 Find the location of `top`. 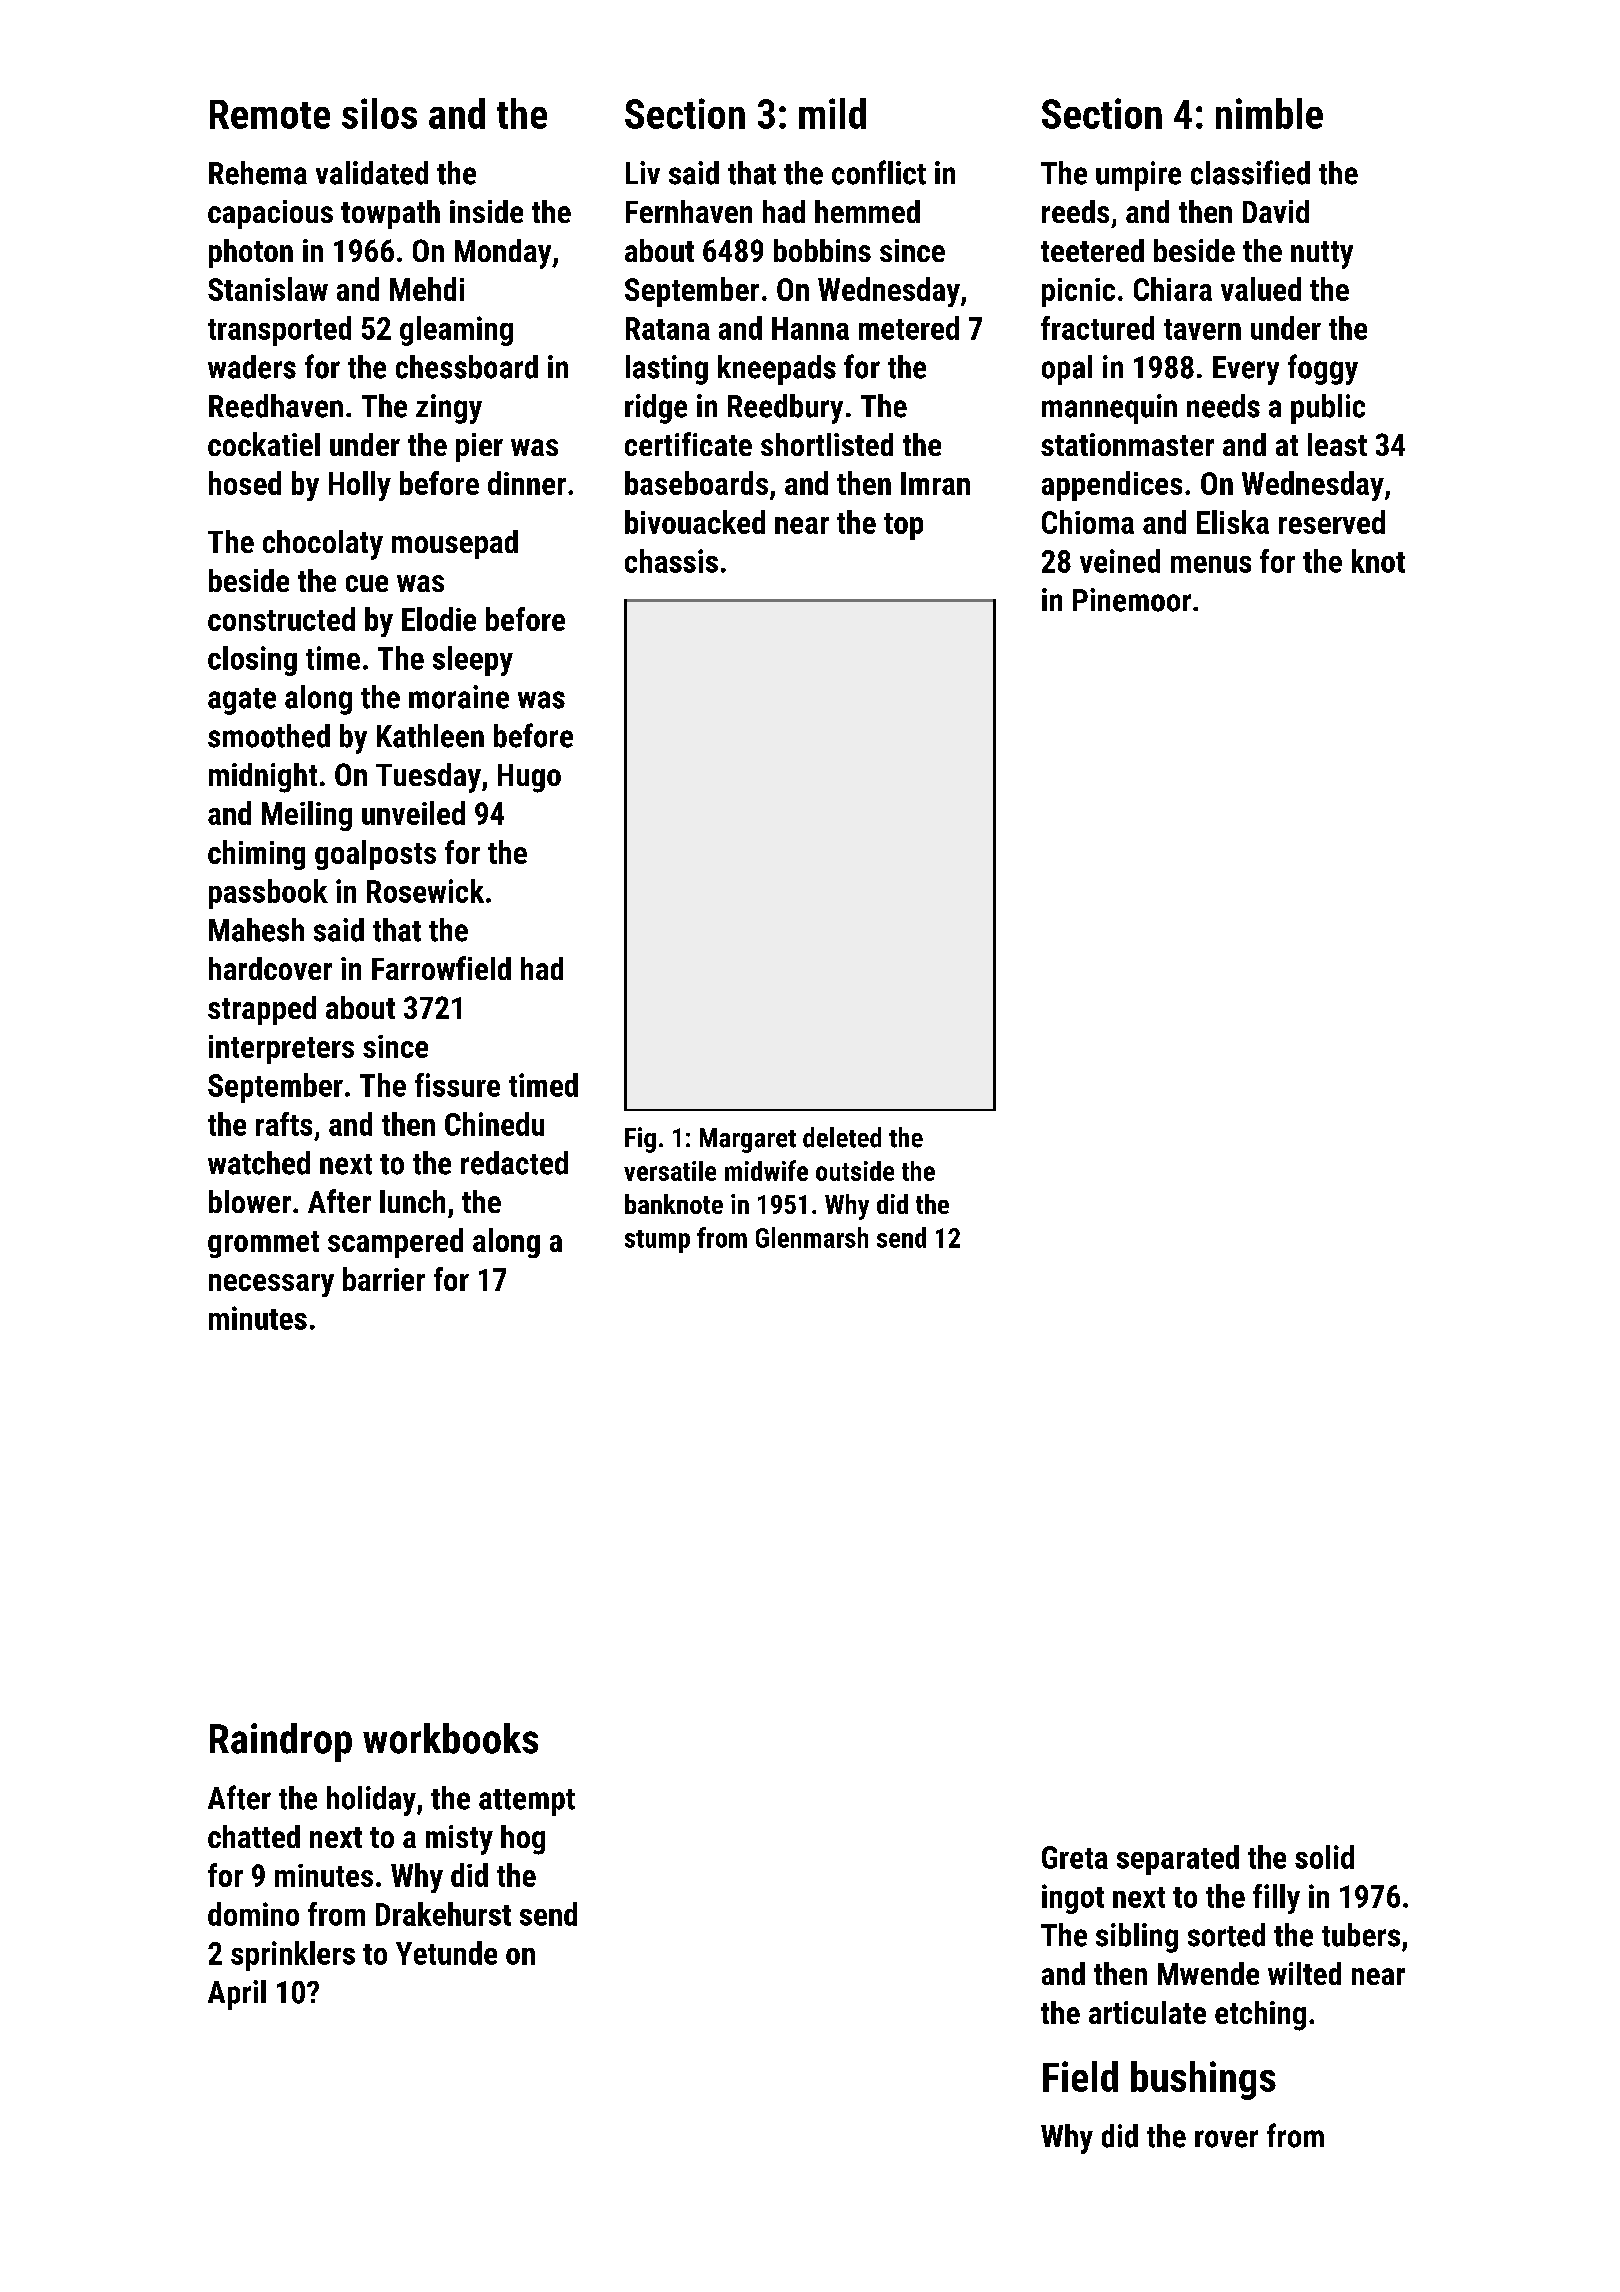

top is located at coordinates (903, 526).
